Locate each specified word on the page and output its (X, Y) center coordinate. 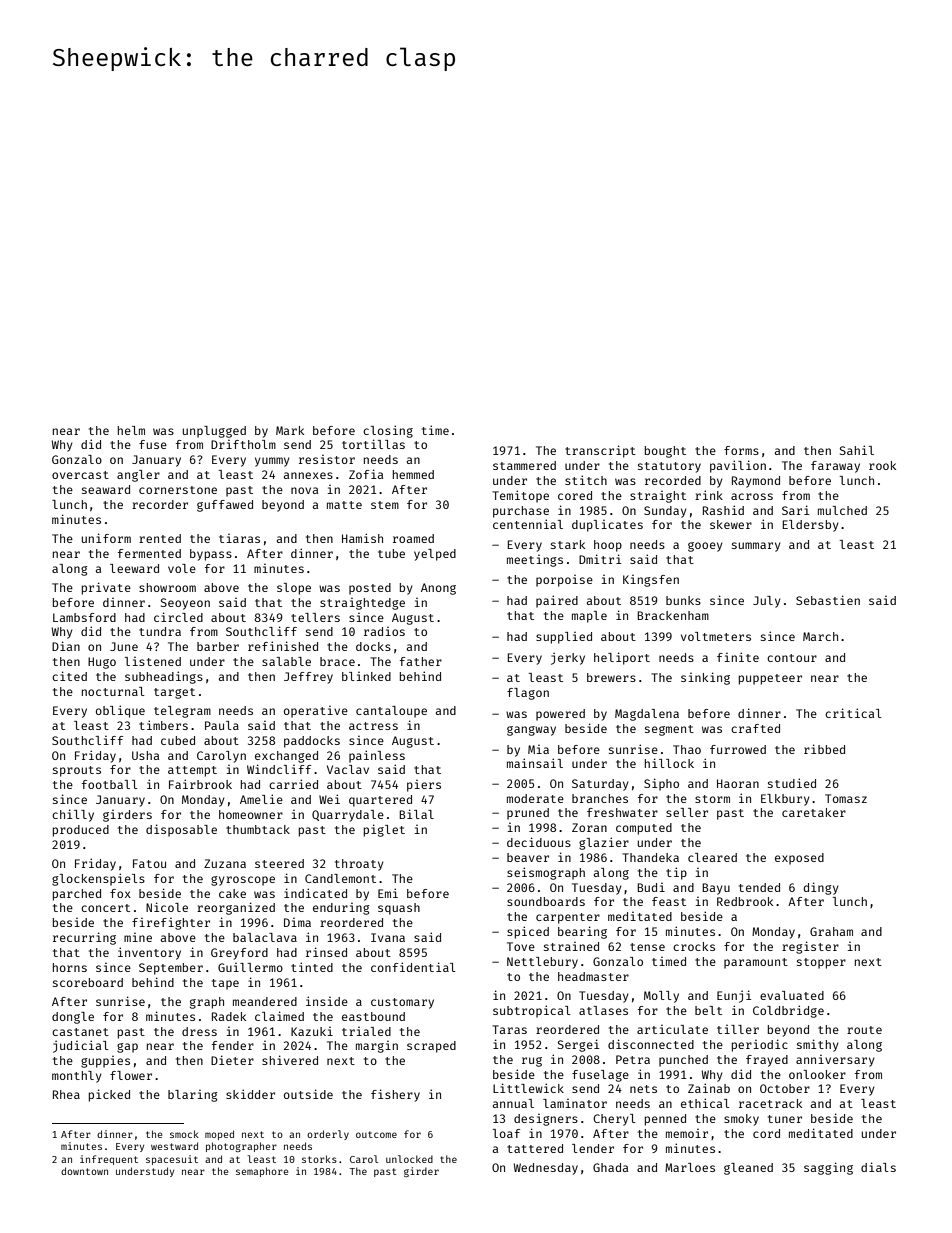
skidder (250, 1094)
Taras (509, 1029)
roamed (413, 538)
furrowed (738, 749)
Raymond (756, 482)
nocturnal (113, 691)
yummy (272, 462)
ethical (705, 1103)
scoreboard (88, 982)
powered (560, 715)
